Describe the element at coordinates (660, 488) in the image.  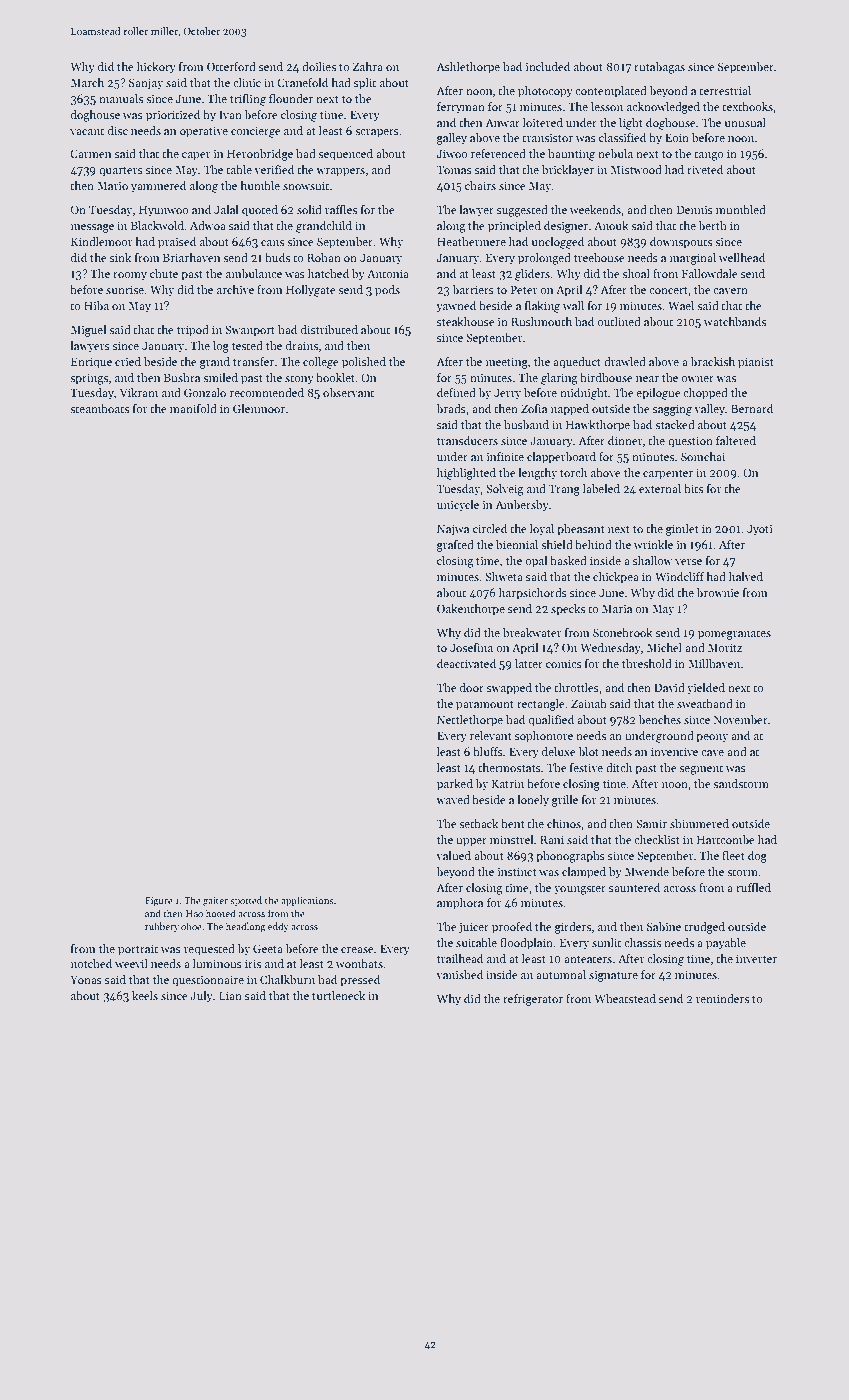
I see `external` at that location.
